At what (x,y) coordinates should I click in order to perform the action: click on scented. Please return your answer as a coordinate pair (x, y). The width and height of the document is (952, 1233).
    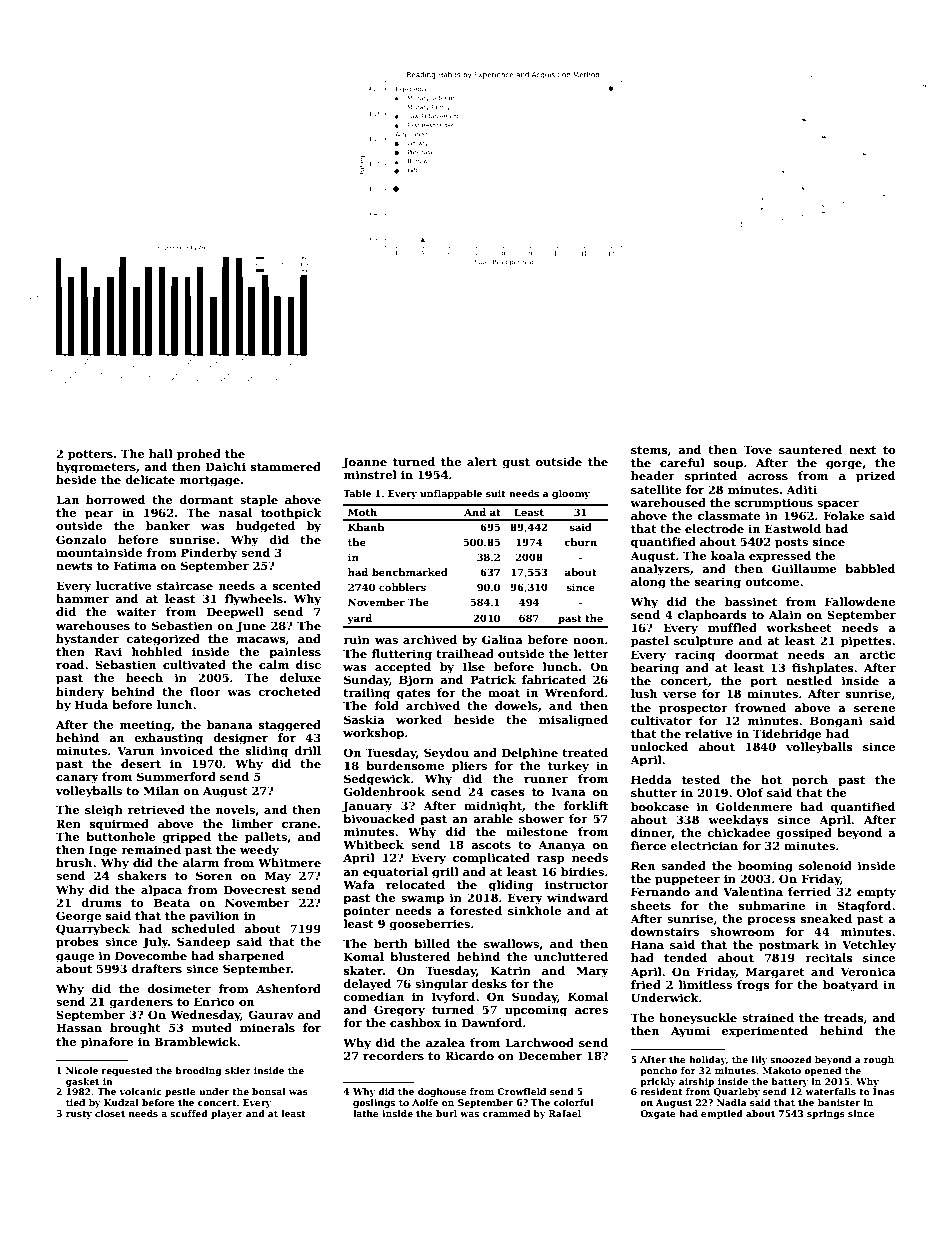
    Looking at the image, I should click on (297, 585).
